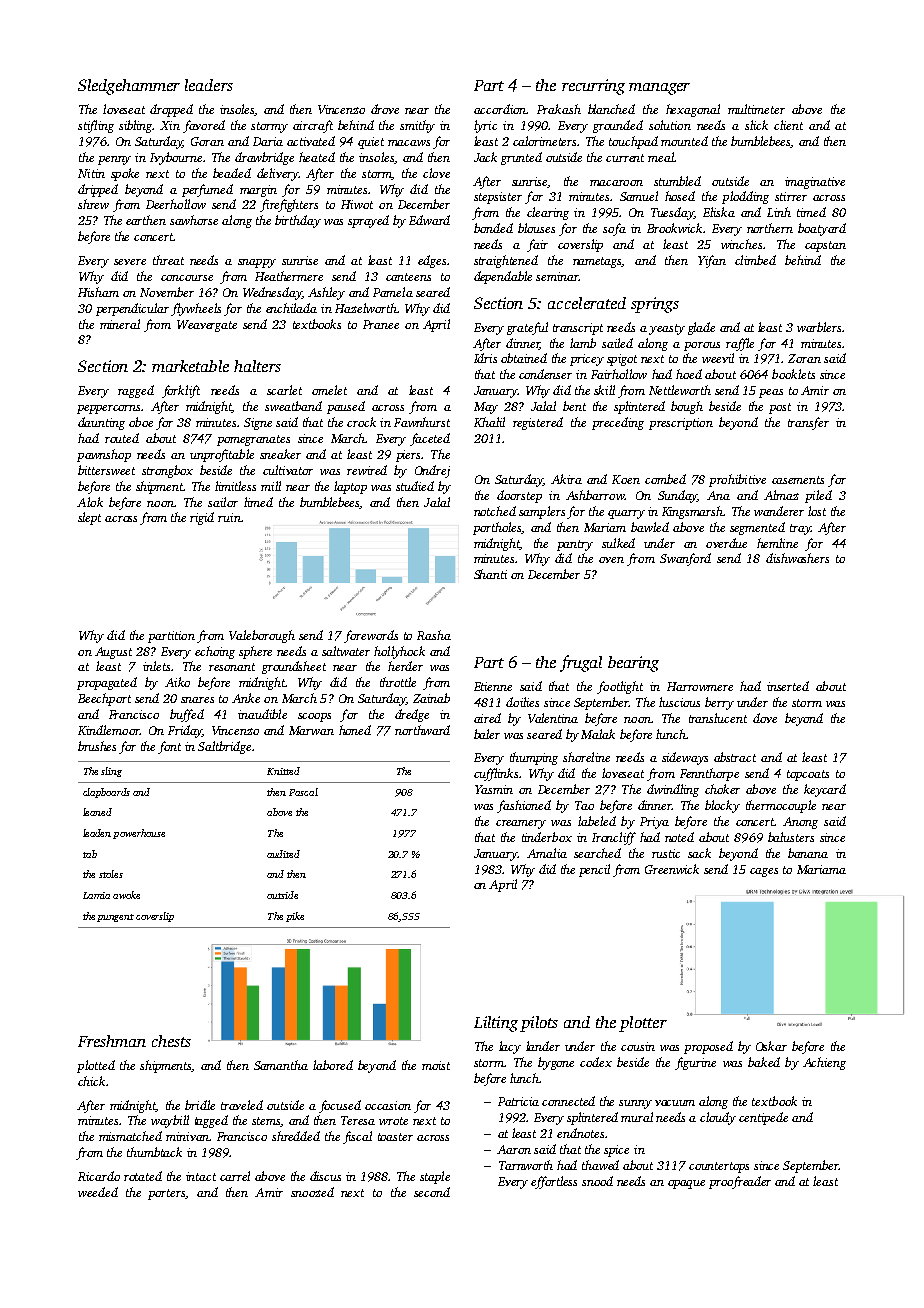 The image size is (924, 1308). I want to click on client, so click(788, 125).
